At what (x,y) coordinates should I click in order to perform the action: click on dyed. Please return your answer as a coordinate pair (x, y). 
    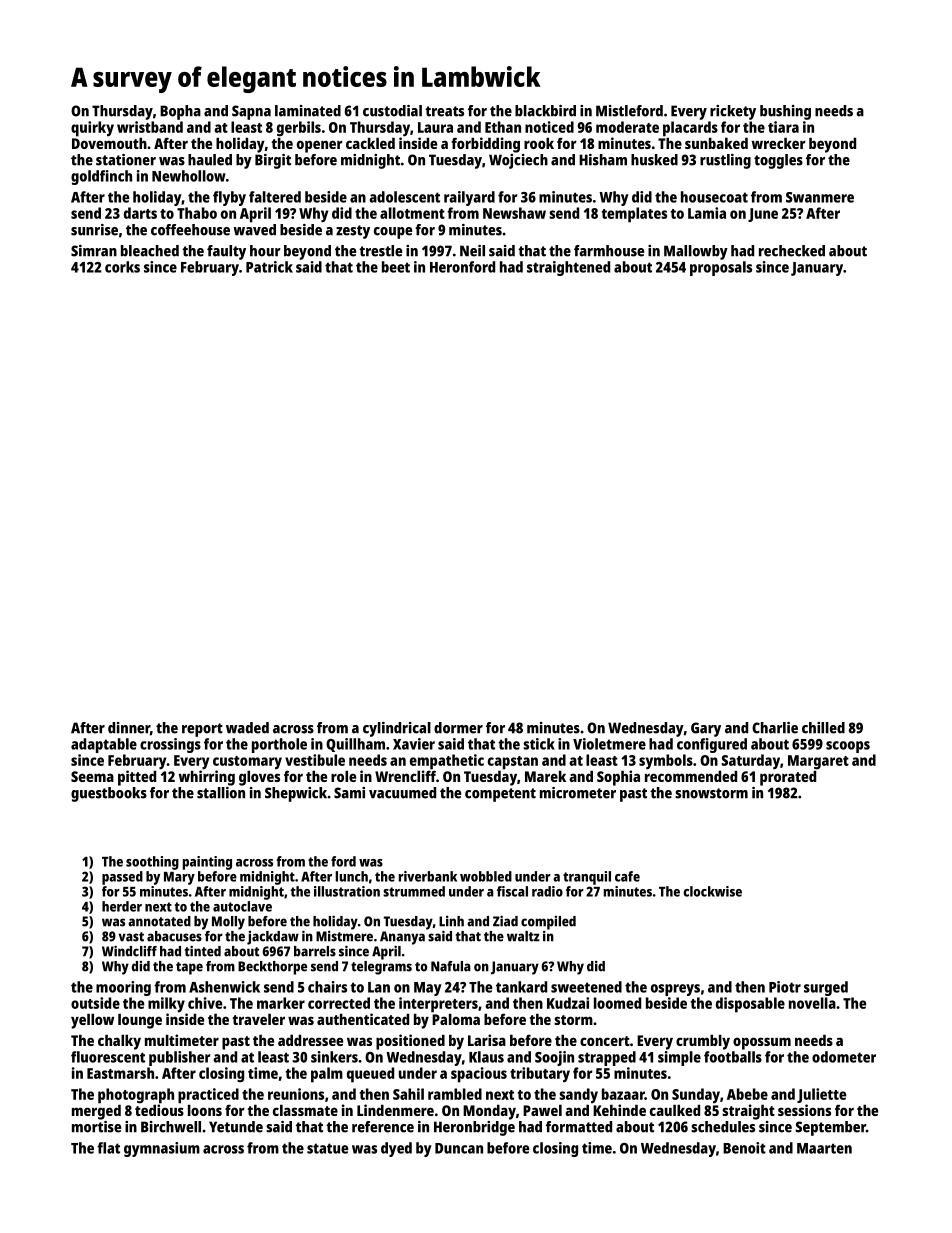
    Looking at the image, I should click on (396, 1149).
